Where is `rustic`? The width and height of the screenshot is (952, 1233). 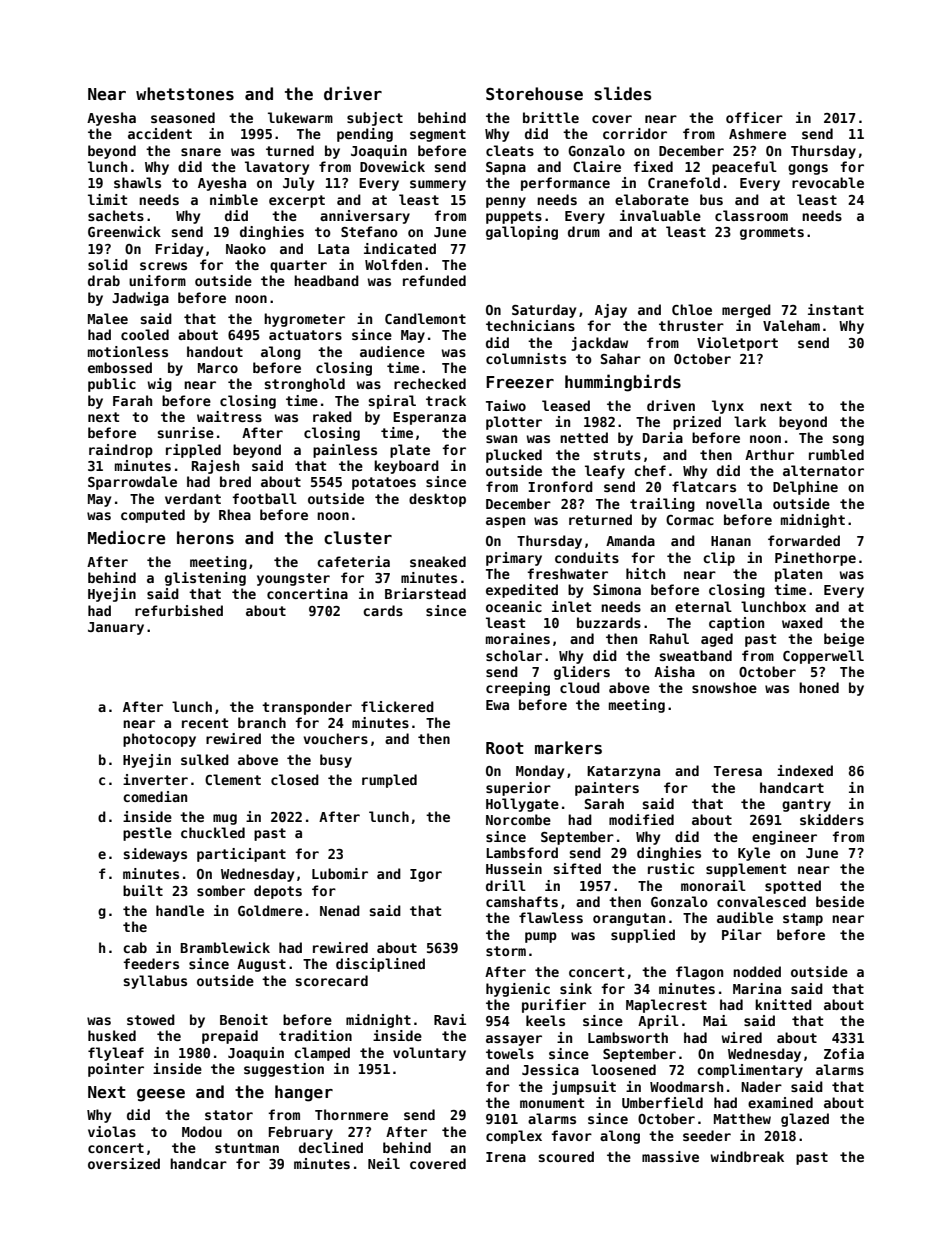 rustic is located at coordinates (671, 868).
